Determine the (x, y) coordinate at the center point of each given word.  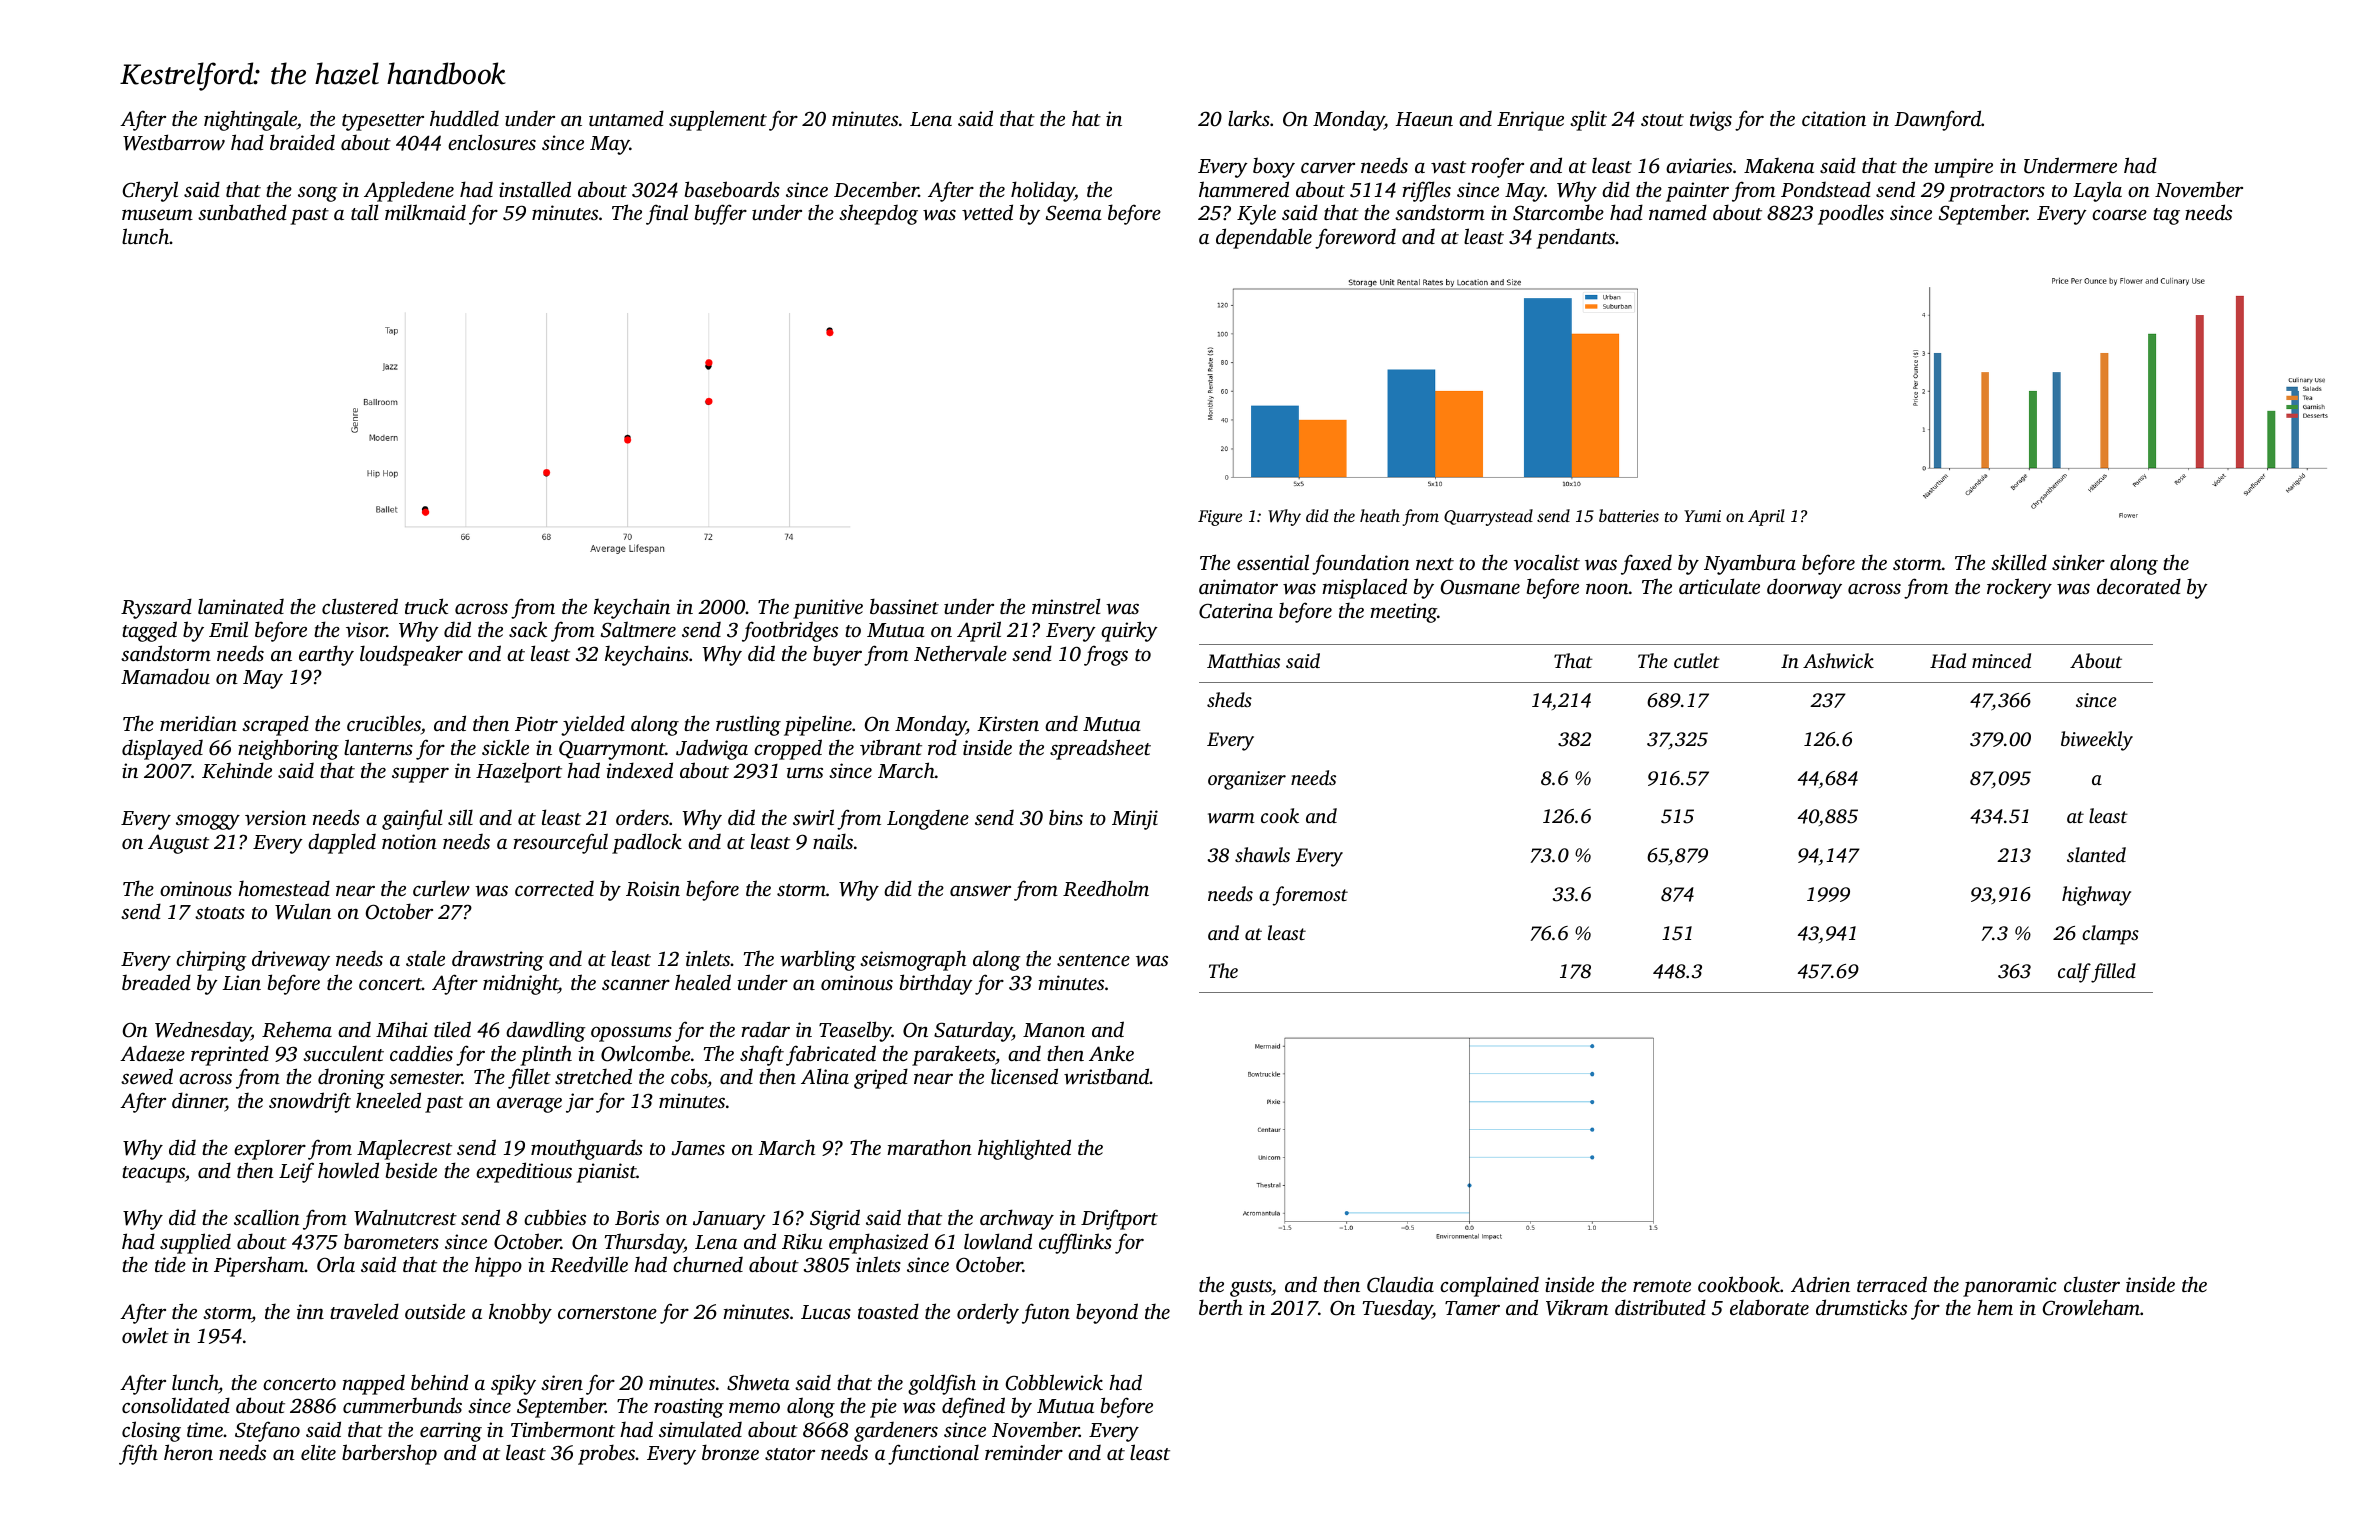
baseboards (732, 189)
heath (1380, 515)
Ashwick (1838, 661)
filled (2113, 973)
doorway (1804, 588)
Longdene (928, 820)
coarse (2119, 215)
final (667, 214)
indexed (639, 770)
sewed (147, 1076)
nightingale (250, 120)
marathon (929, 1147)
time (205, 1429)
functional (933, 1454)
